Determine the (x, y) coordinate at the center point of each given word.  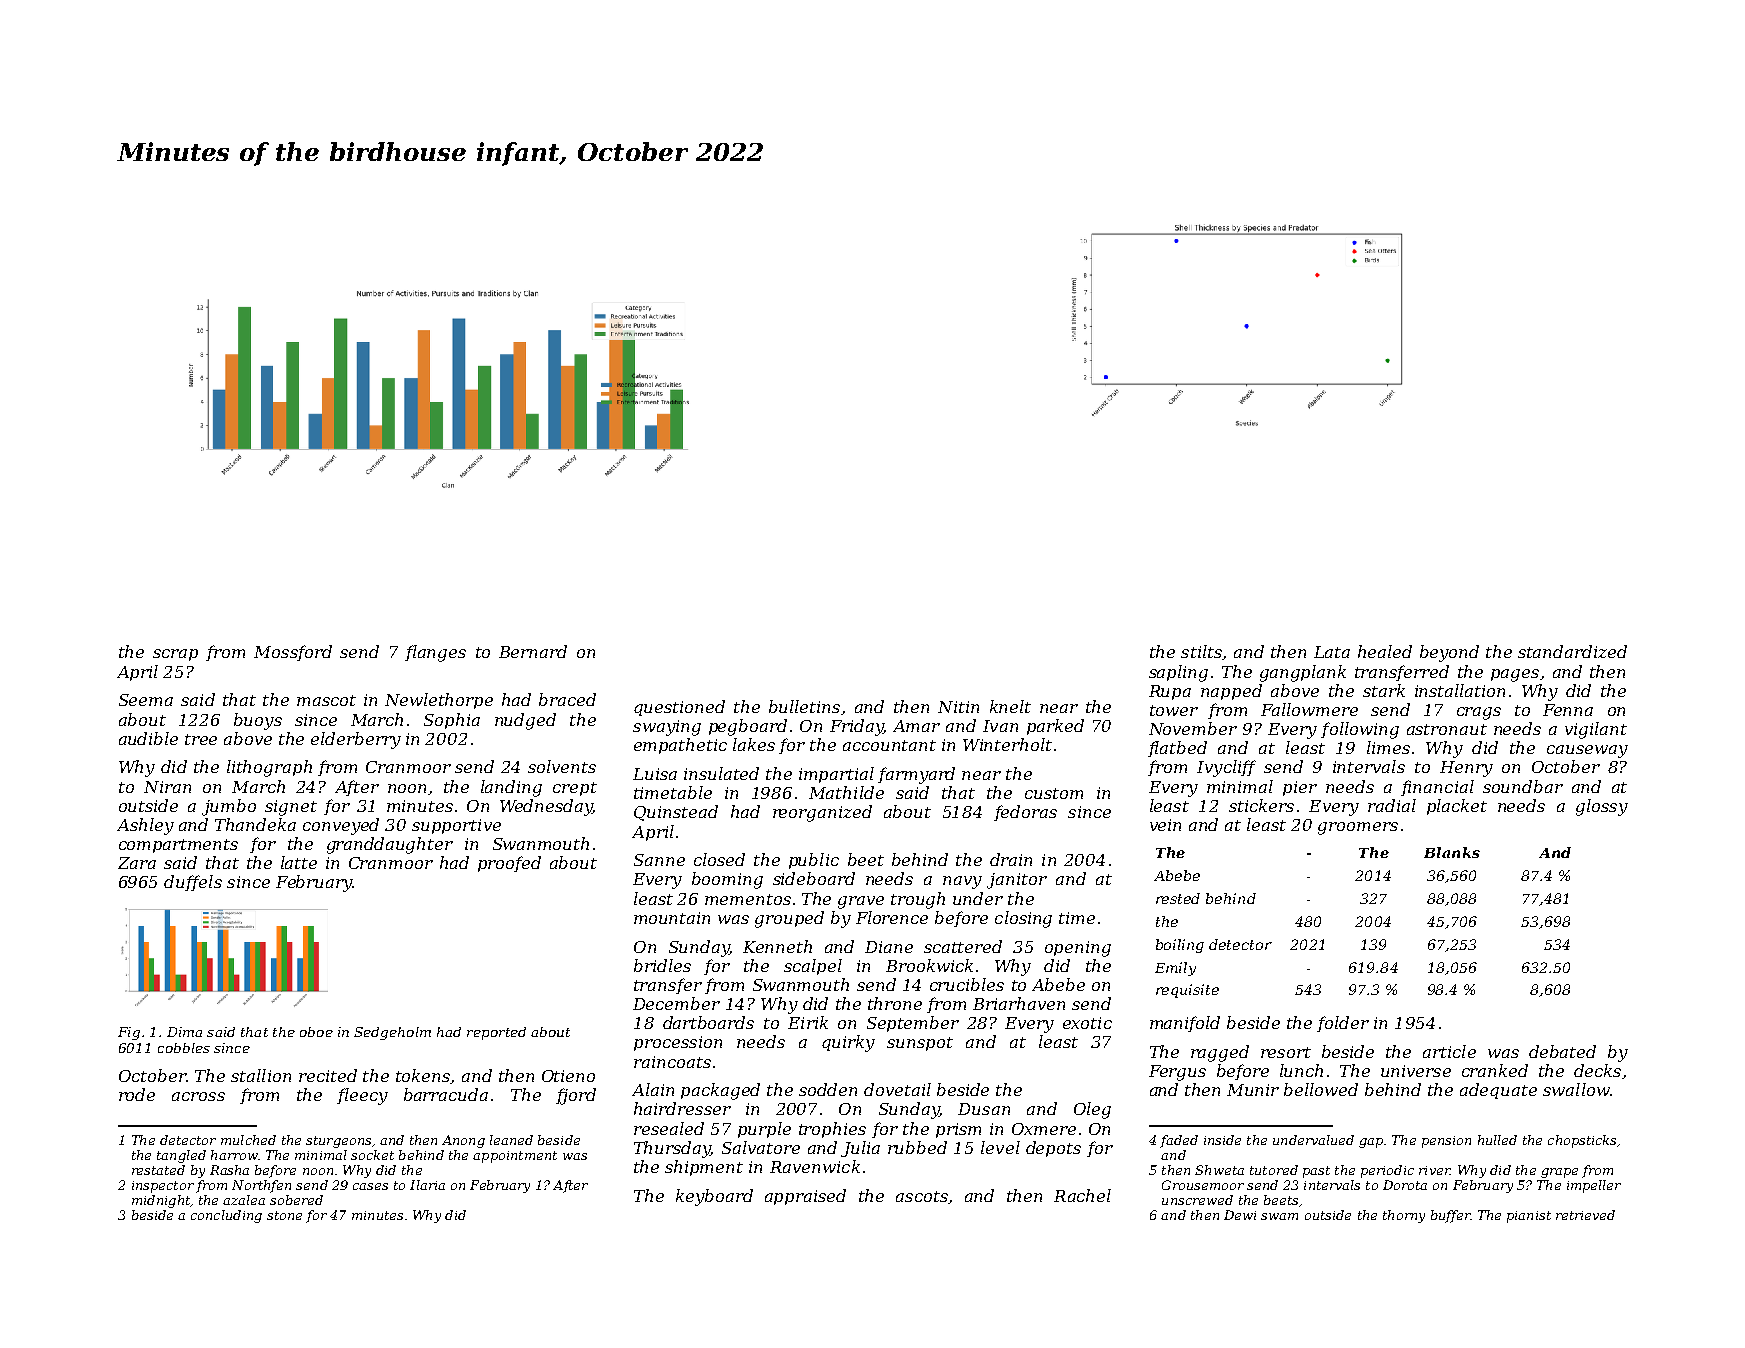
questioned (679, 708)
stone (284, 1215)
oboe (316, 1032)
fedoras (1025, 813)
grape (1559, 1173)
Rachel (1082, 1195)
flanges (435, 653)
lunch (1301, 1070)
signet (291, 808)
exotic (1087, 1023)
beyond (1449, 653)
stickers (1261, 805)
